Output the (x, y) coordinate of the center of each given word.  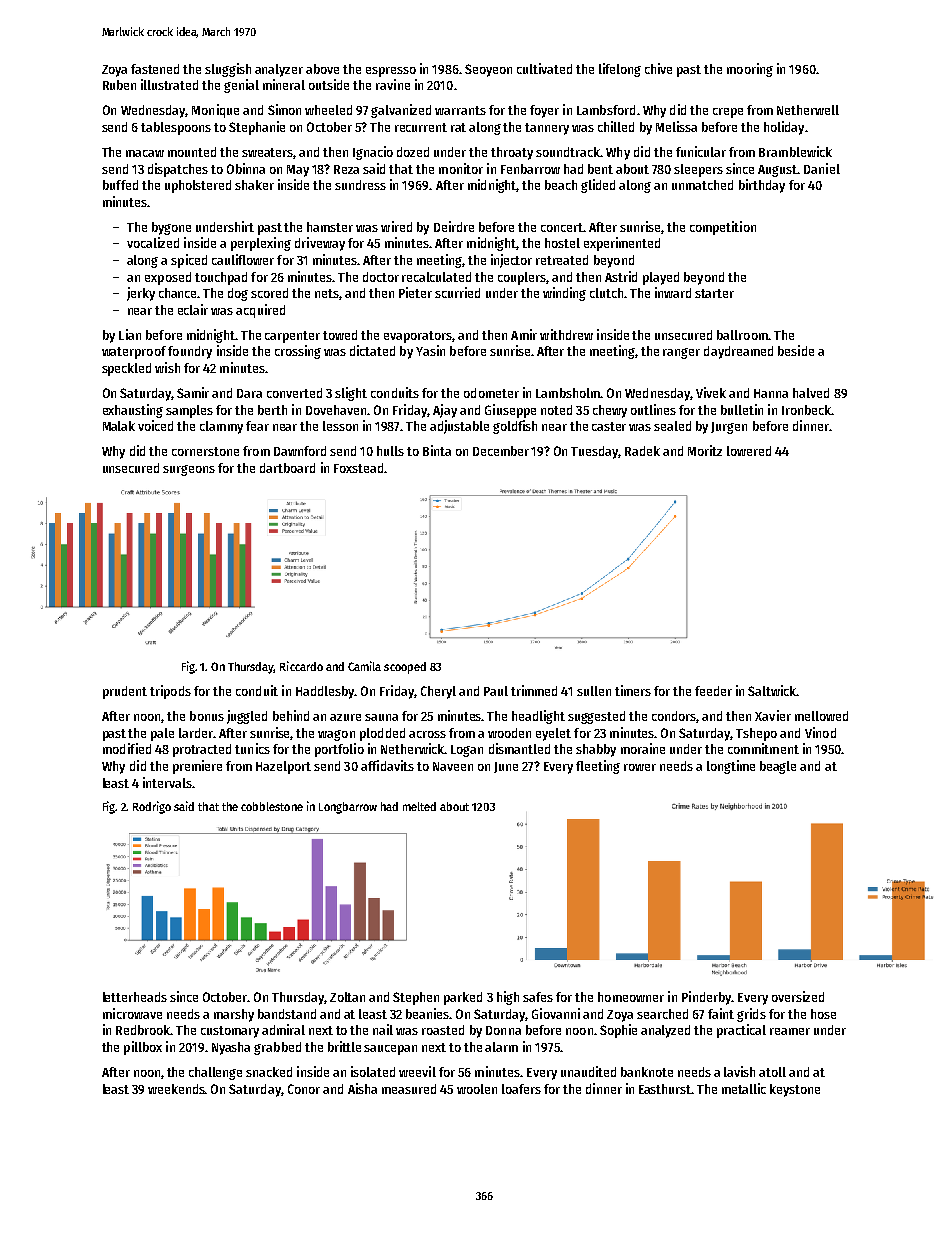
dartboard (287, 468)
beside (796, 350)
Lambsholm (568, 393)
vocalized (153, 242)
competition (723, 228)
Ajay (445, 411)
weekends (176, 1089)
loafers (521, 1089)
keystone (795, 1090)
